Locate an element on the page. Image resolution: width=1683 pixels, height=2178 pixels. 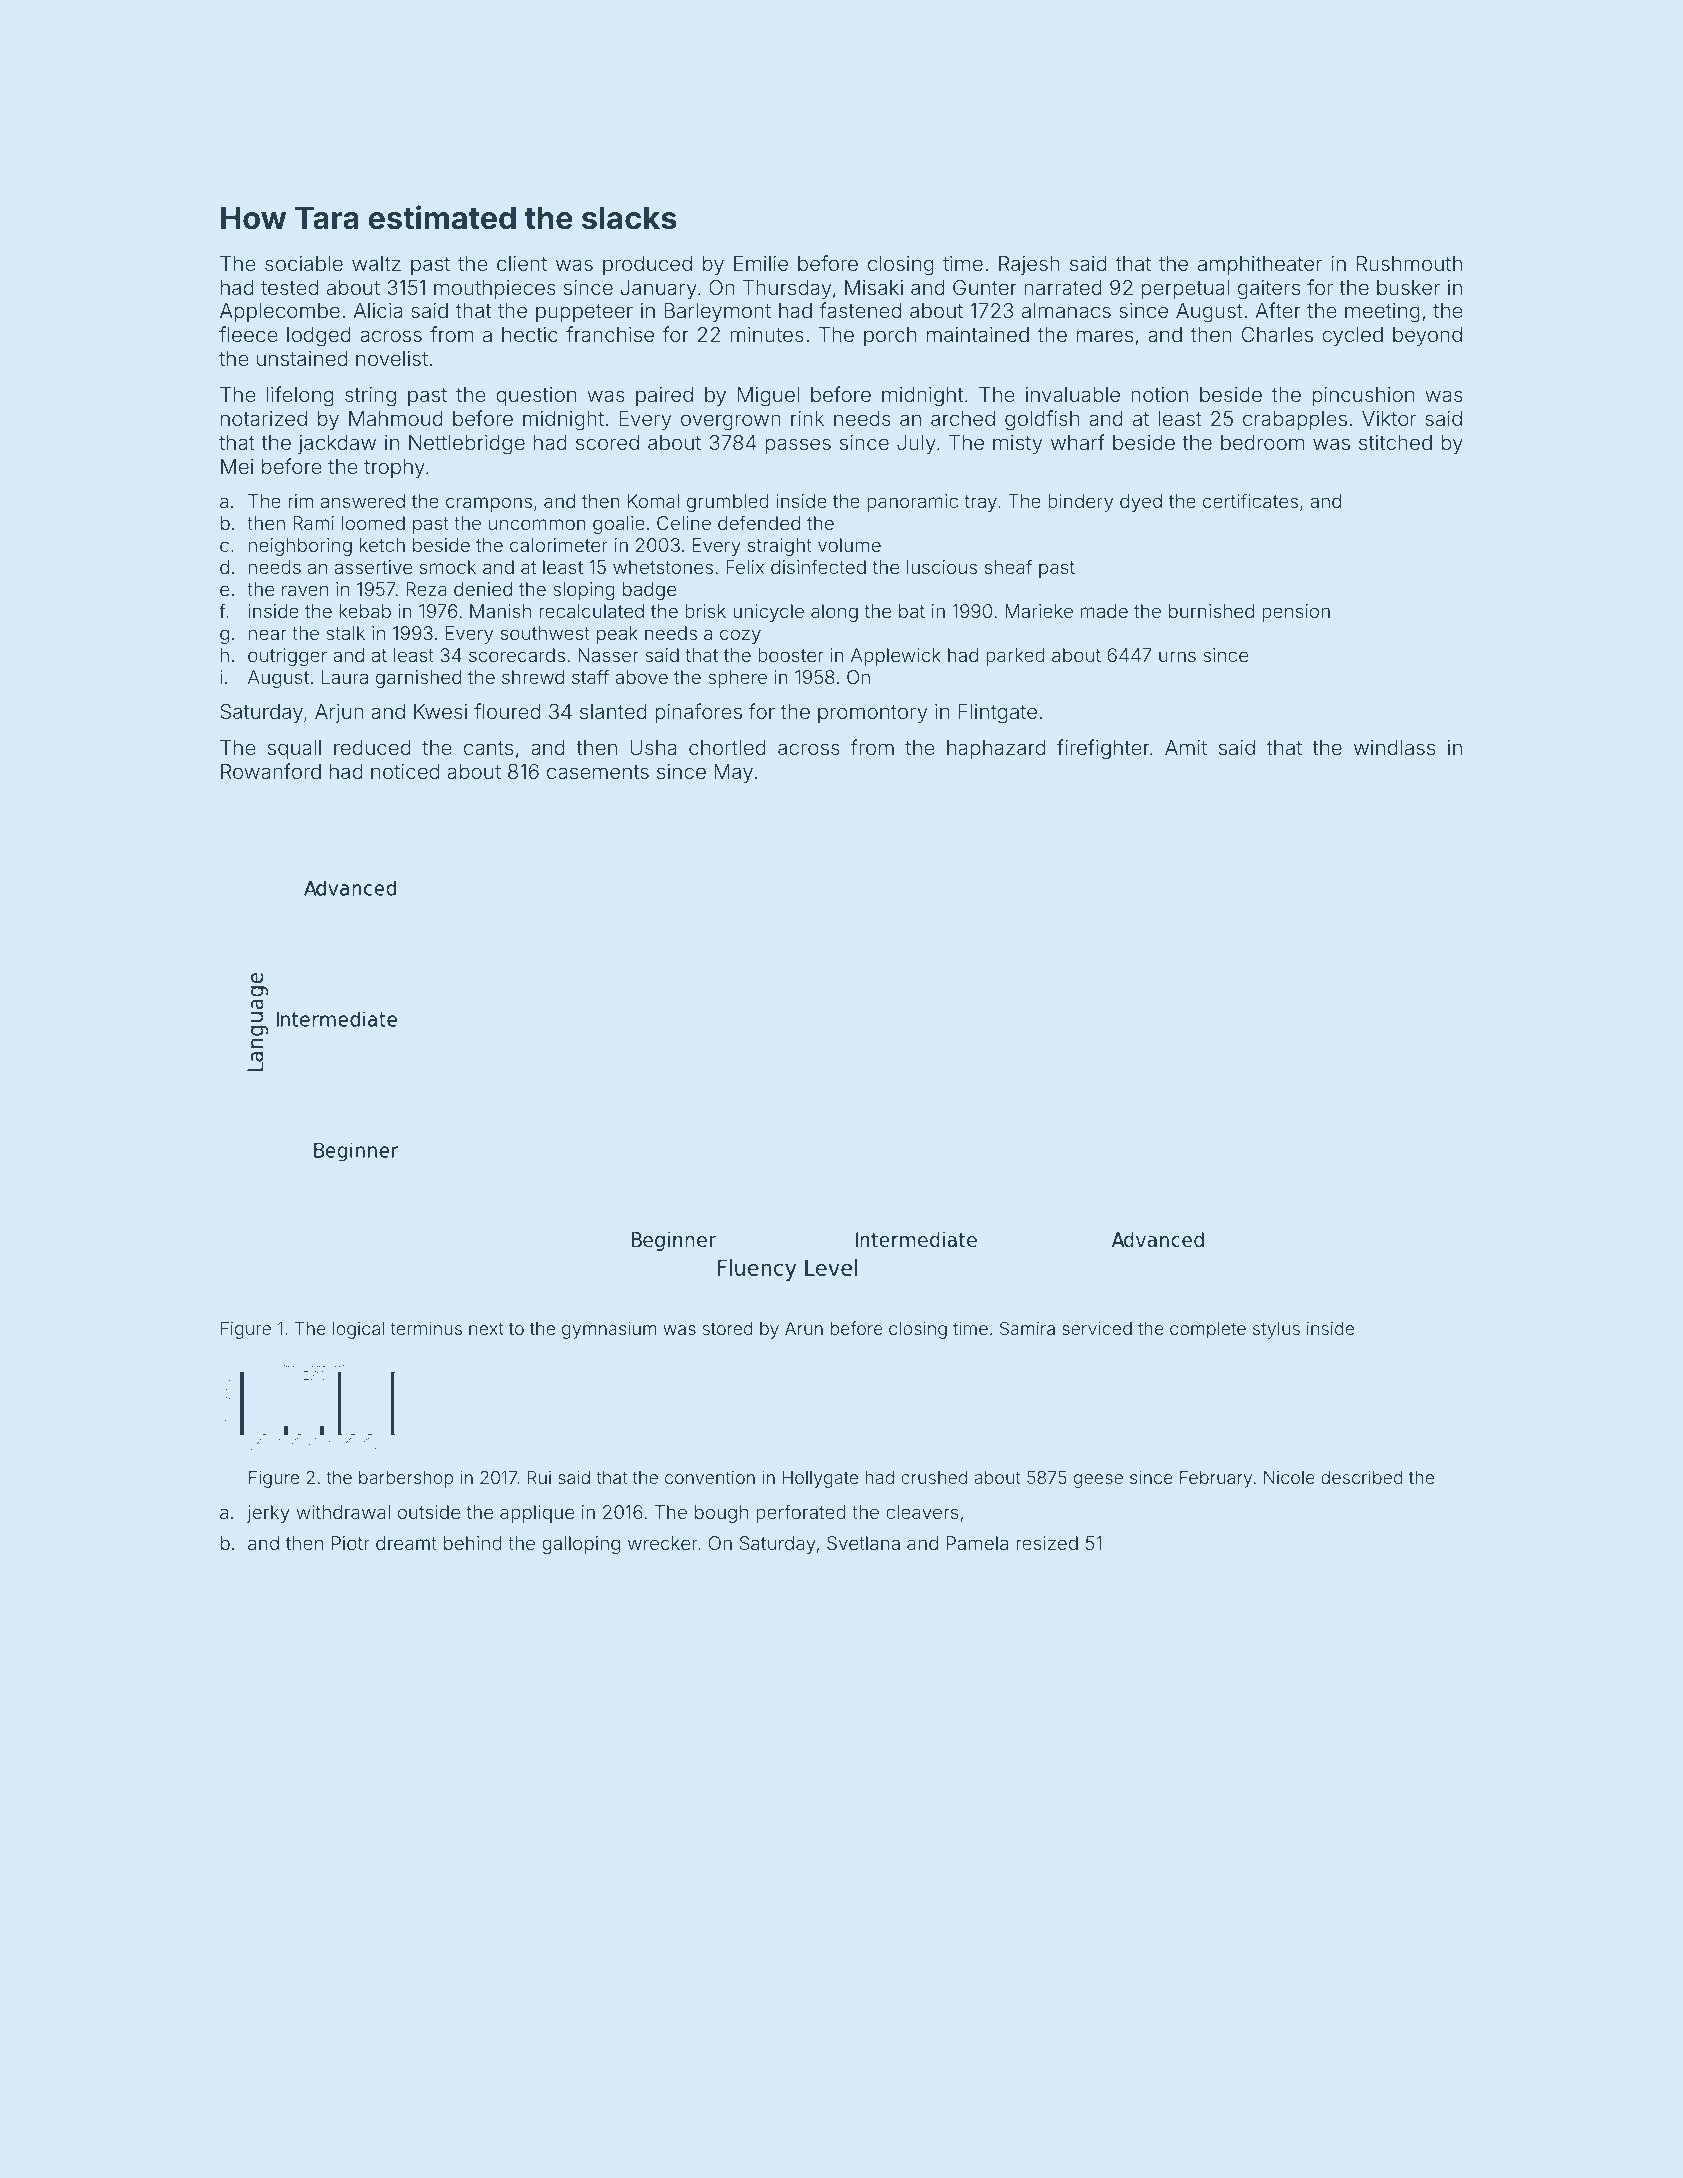
sociable is located at coordinates (304, 263).
